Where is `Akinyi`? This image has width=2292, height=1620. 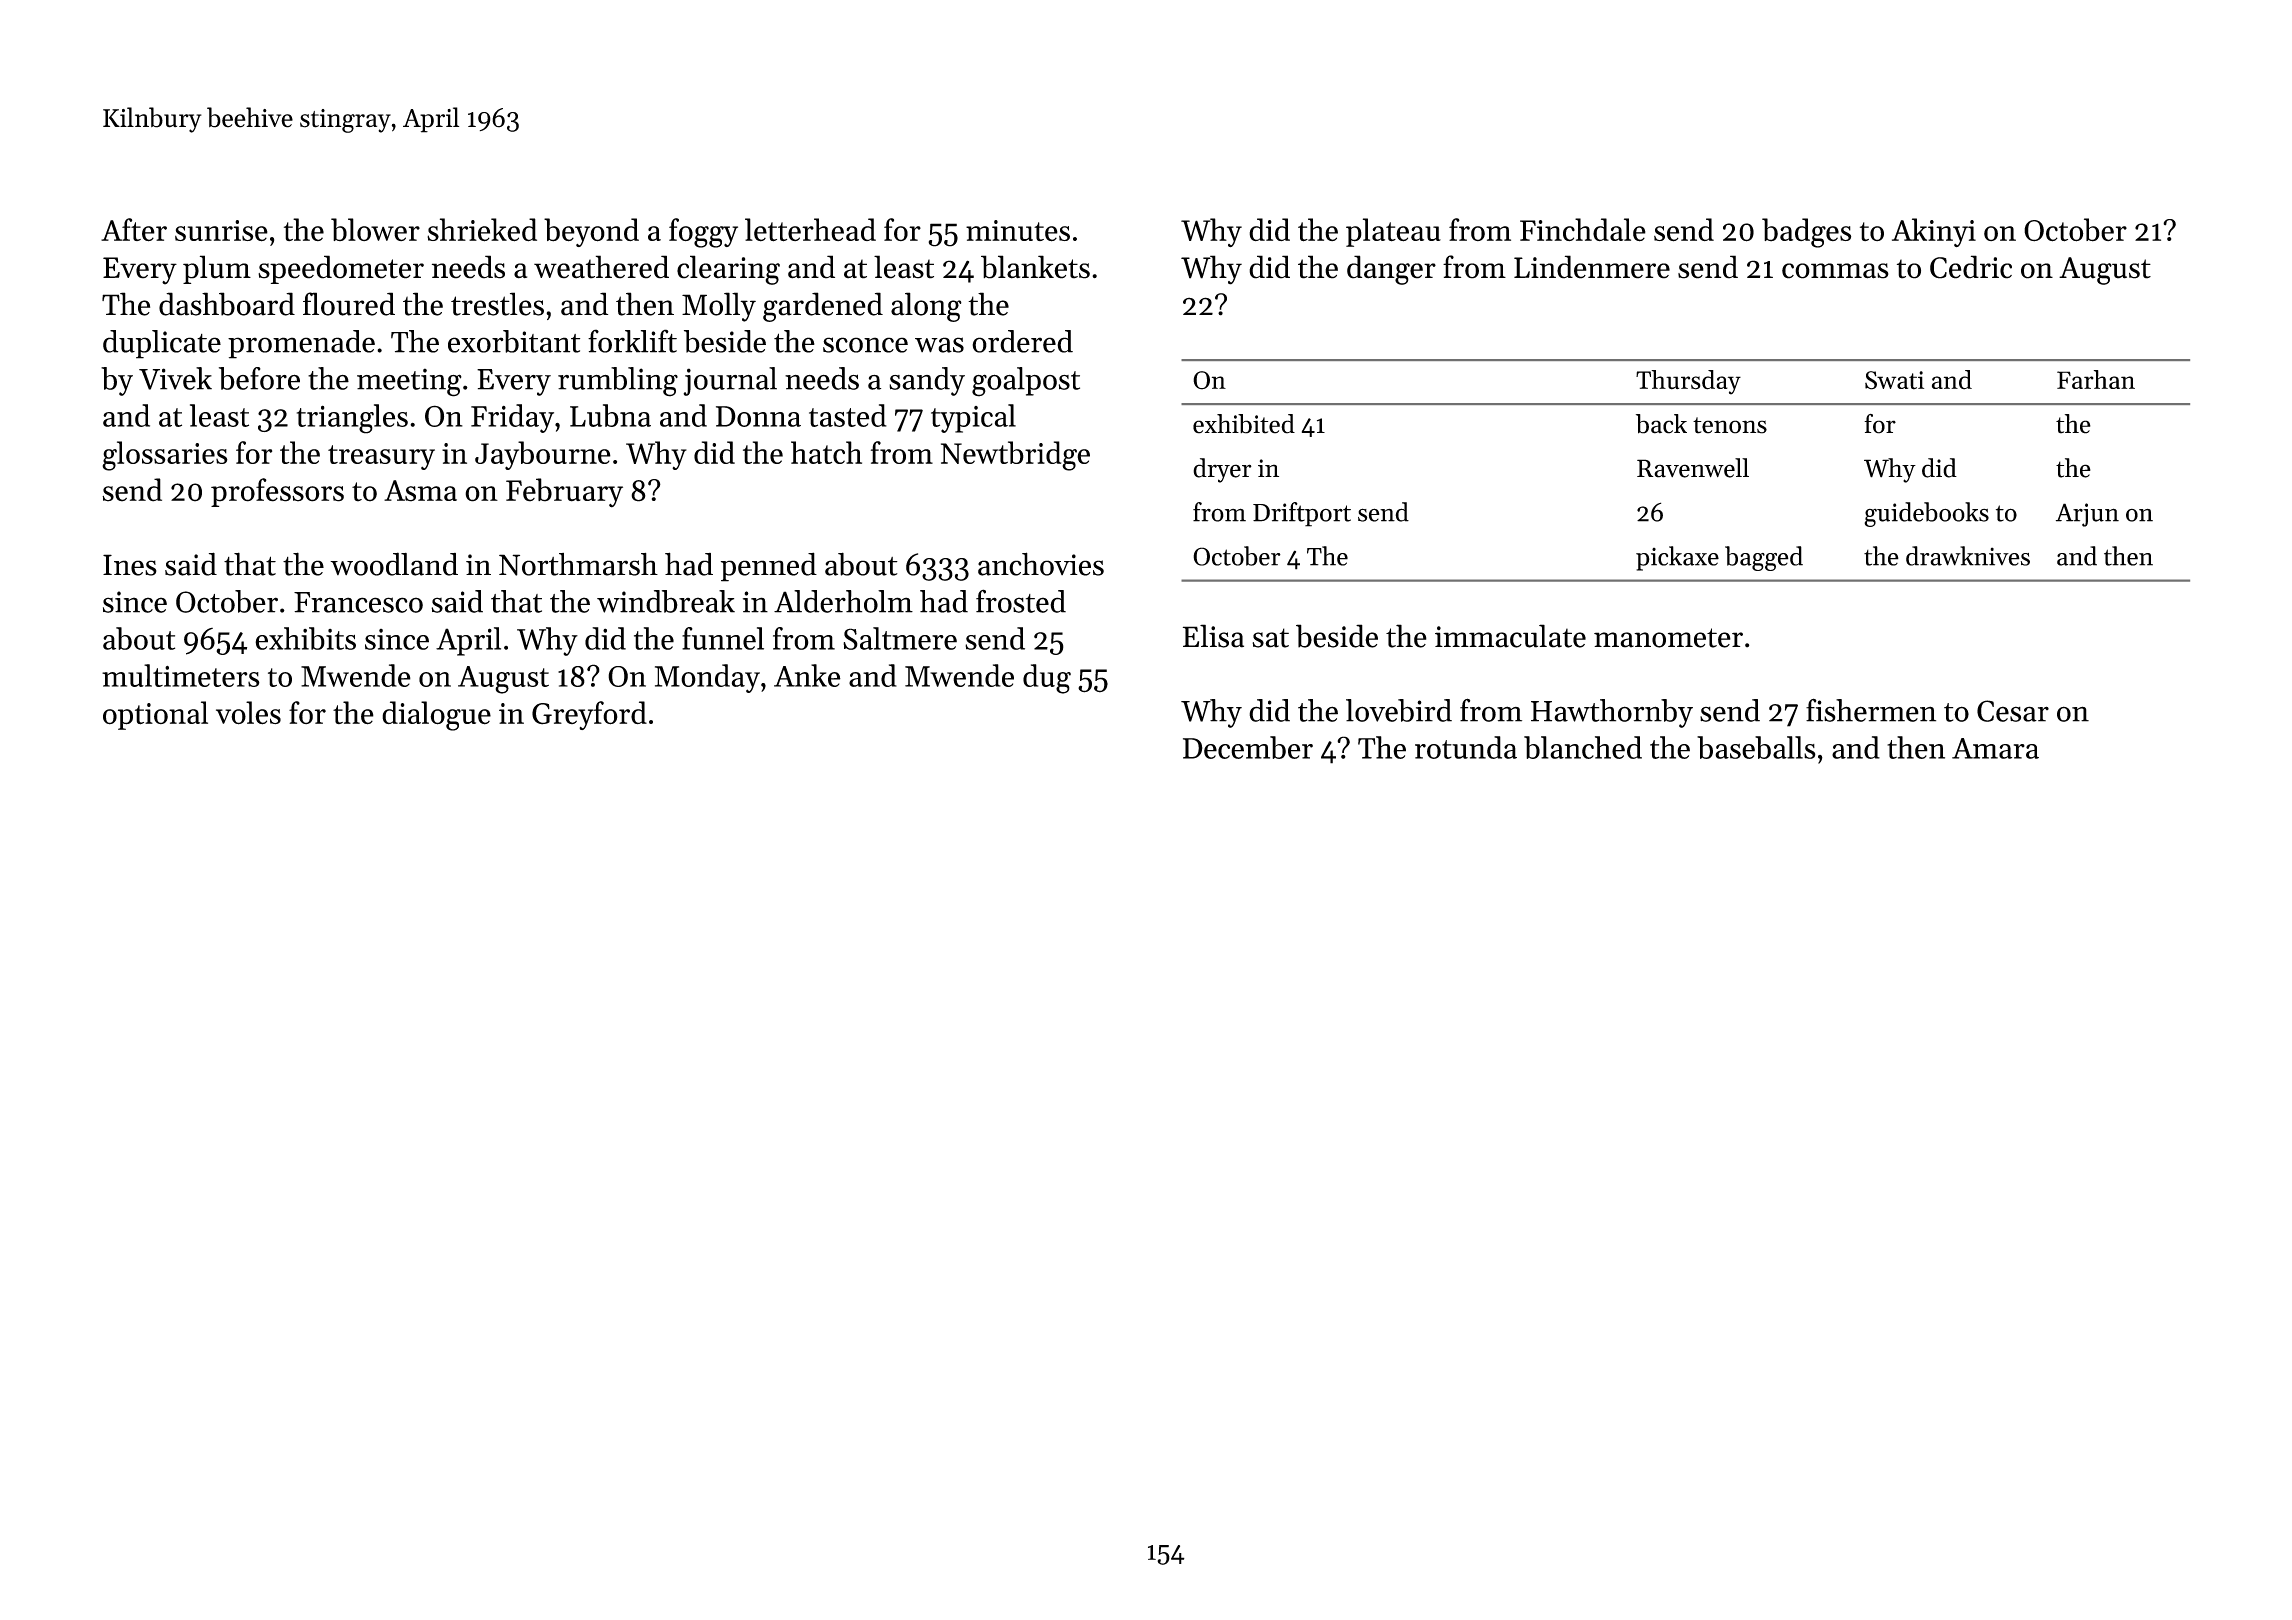 Akinyi is located at coordinates (1934, 232).
